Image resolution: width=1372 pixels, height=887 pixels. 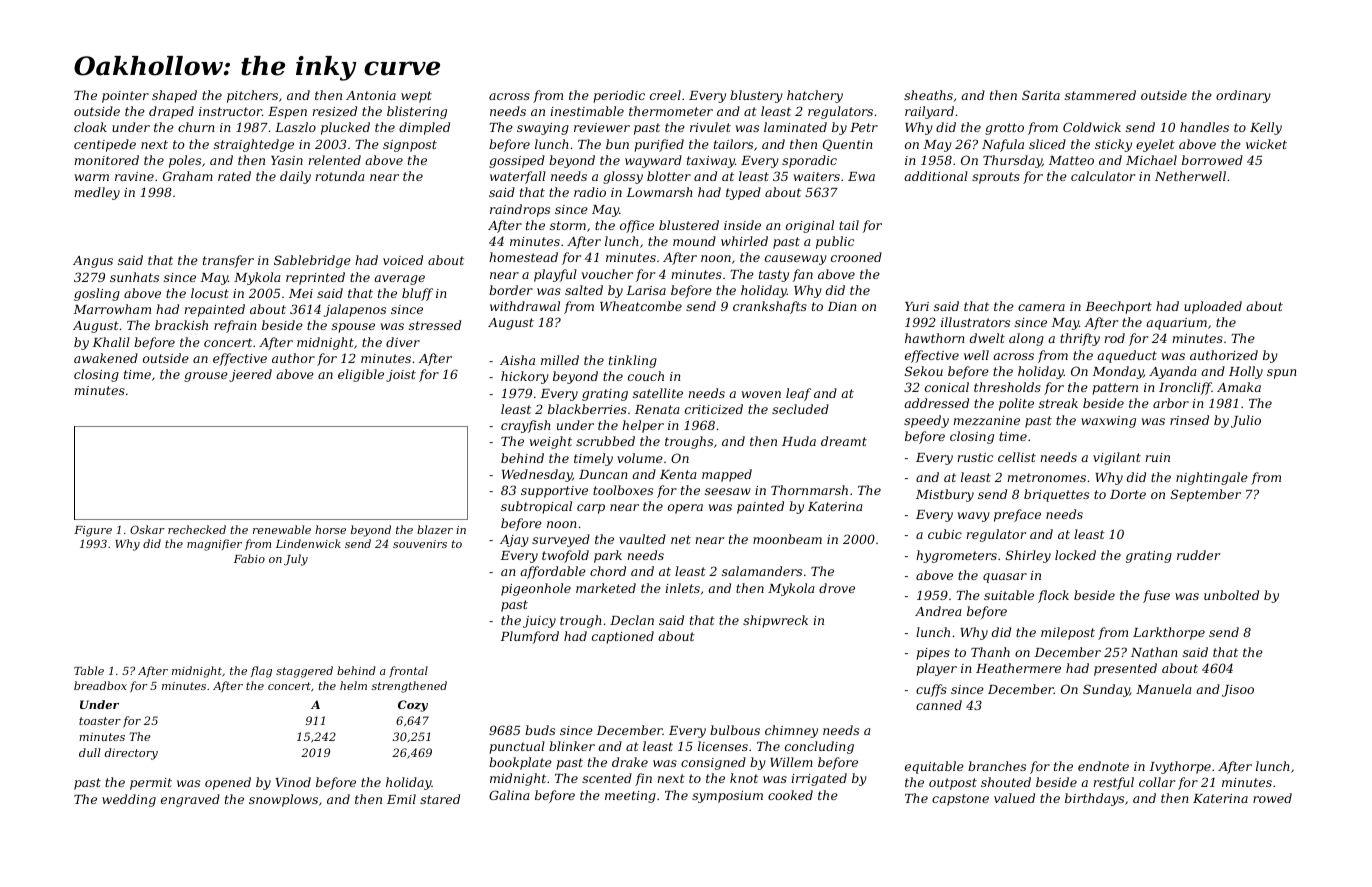 I want to click on shaped, so click(x=174, y=96).
